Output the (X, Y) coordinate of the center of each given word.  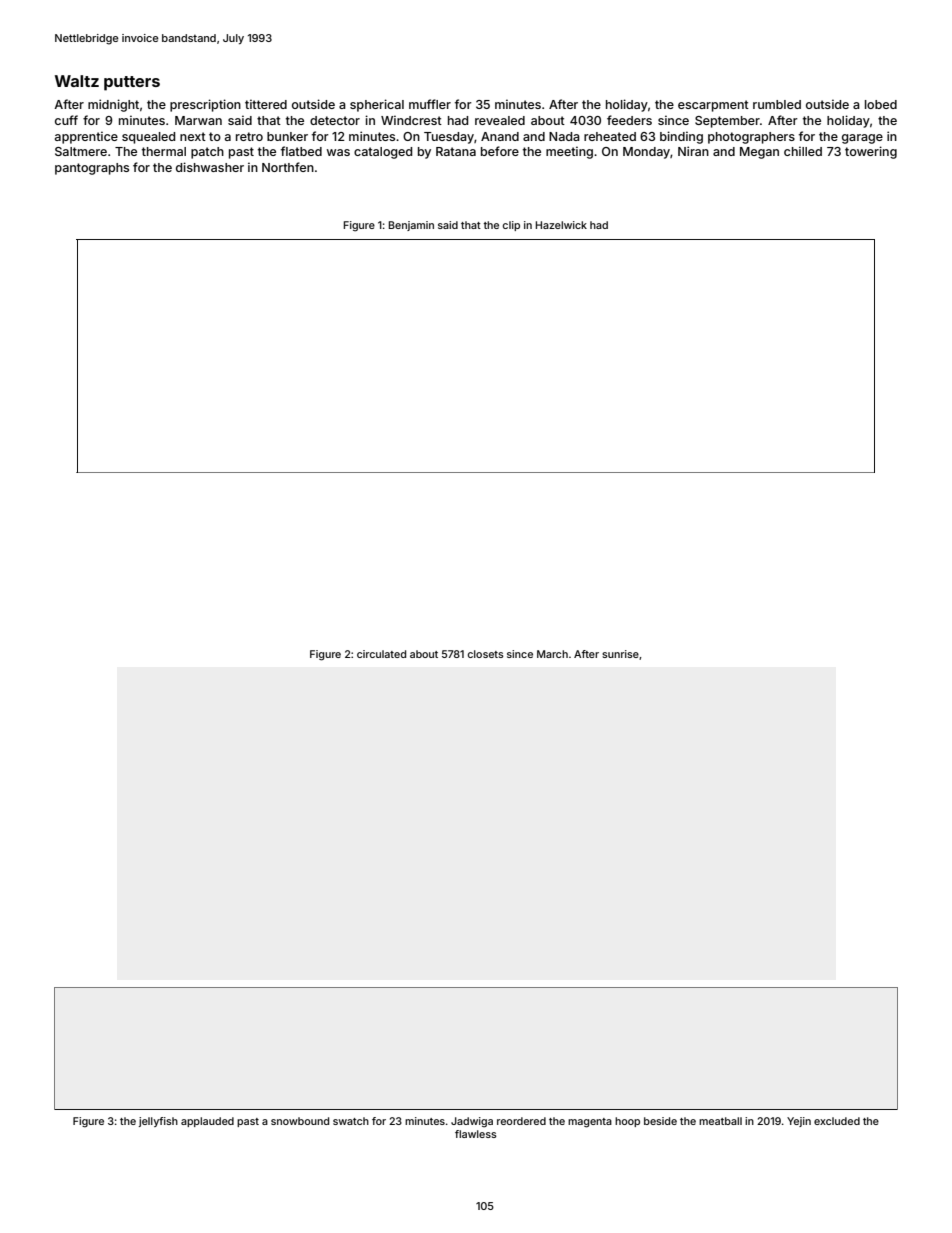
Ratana (456, 151)
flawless (476, 1134)
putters (132, 83)
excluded (837, 1121)
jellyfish (158, 1122)
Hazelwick (561, 225)
